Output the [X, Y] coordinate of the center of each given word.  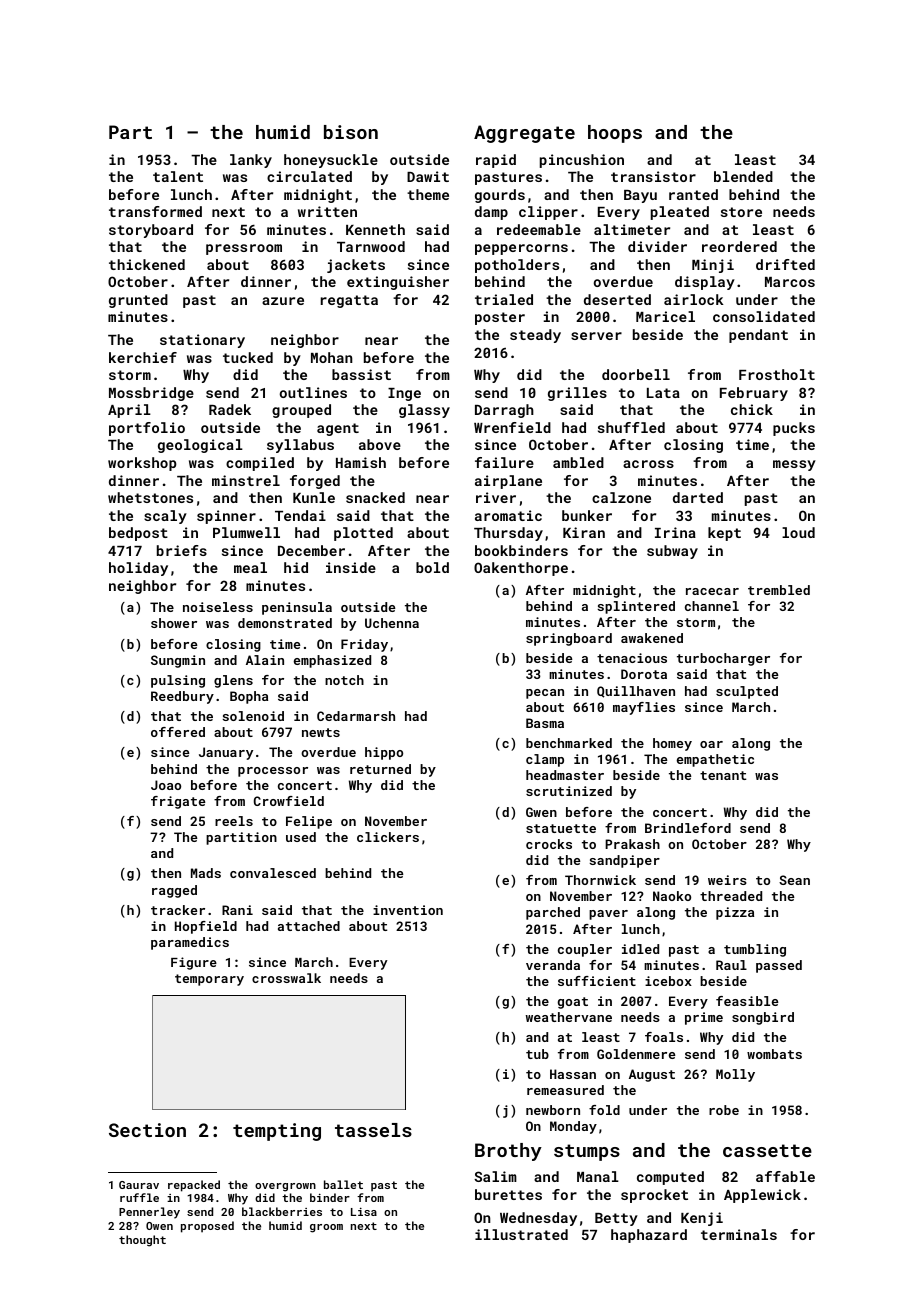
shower [174, 623]
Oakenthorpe [521, 569]
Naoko [672, 896]
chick [752, 409]
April [129, 411]
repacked [194, 1186]
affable [785, 1176]
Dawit [428, 176]
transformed [155, 211]
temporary [209, 980]
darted [698, 497]
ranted [693, 194]
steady [535, 336]
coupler [585, 950]
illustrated [521, 1234]
